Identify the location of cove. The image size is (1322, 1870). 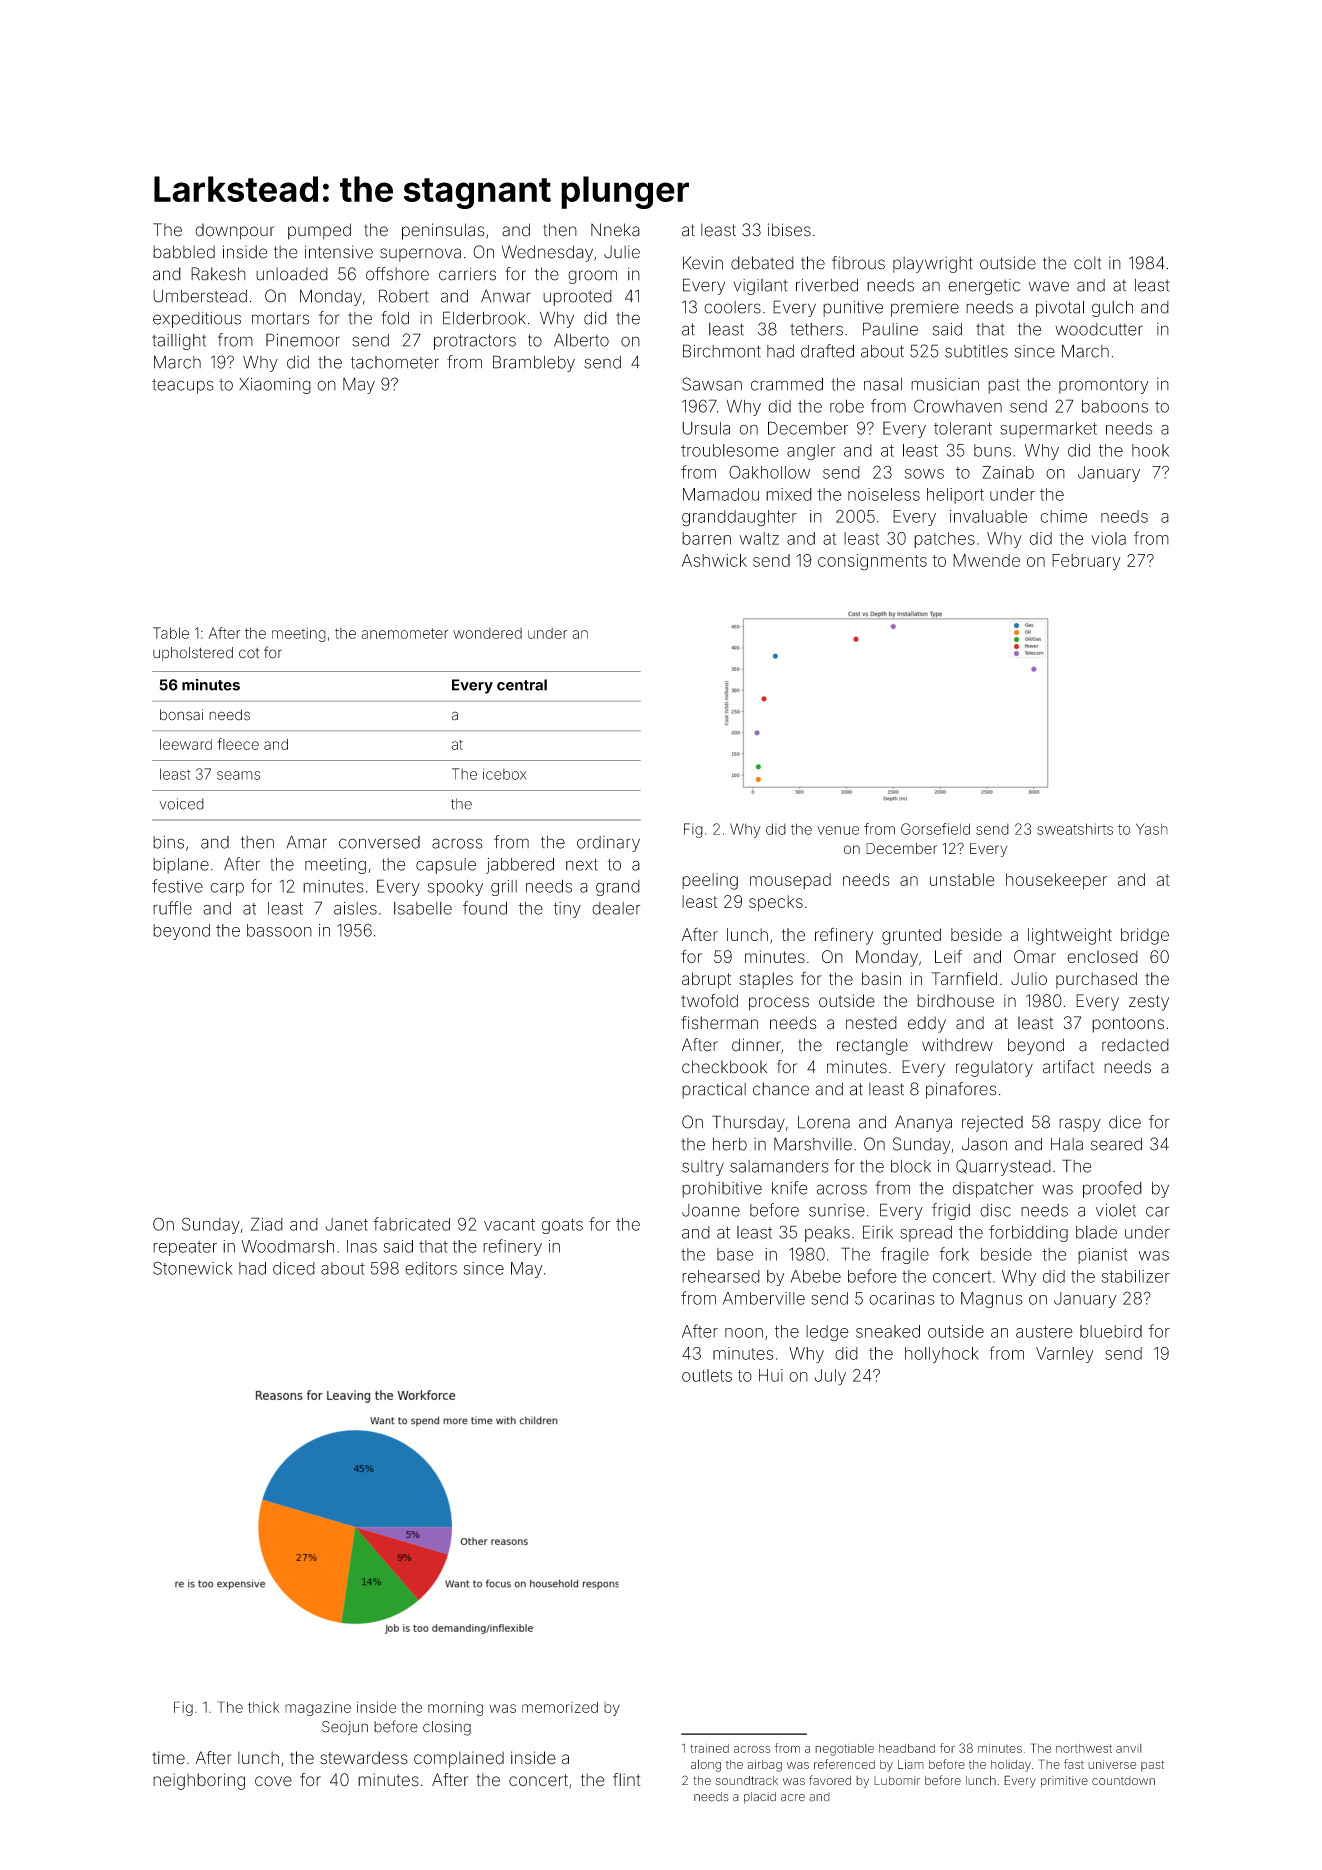
(273, 1781).
